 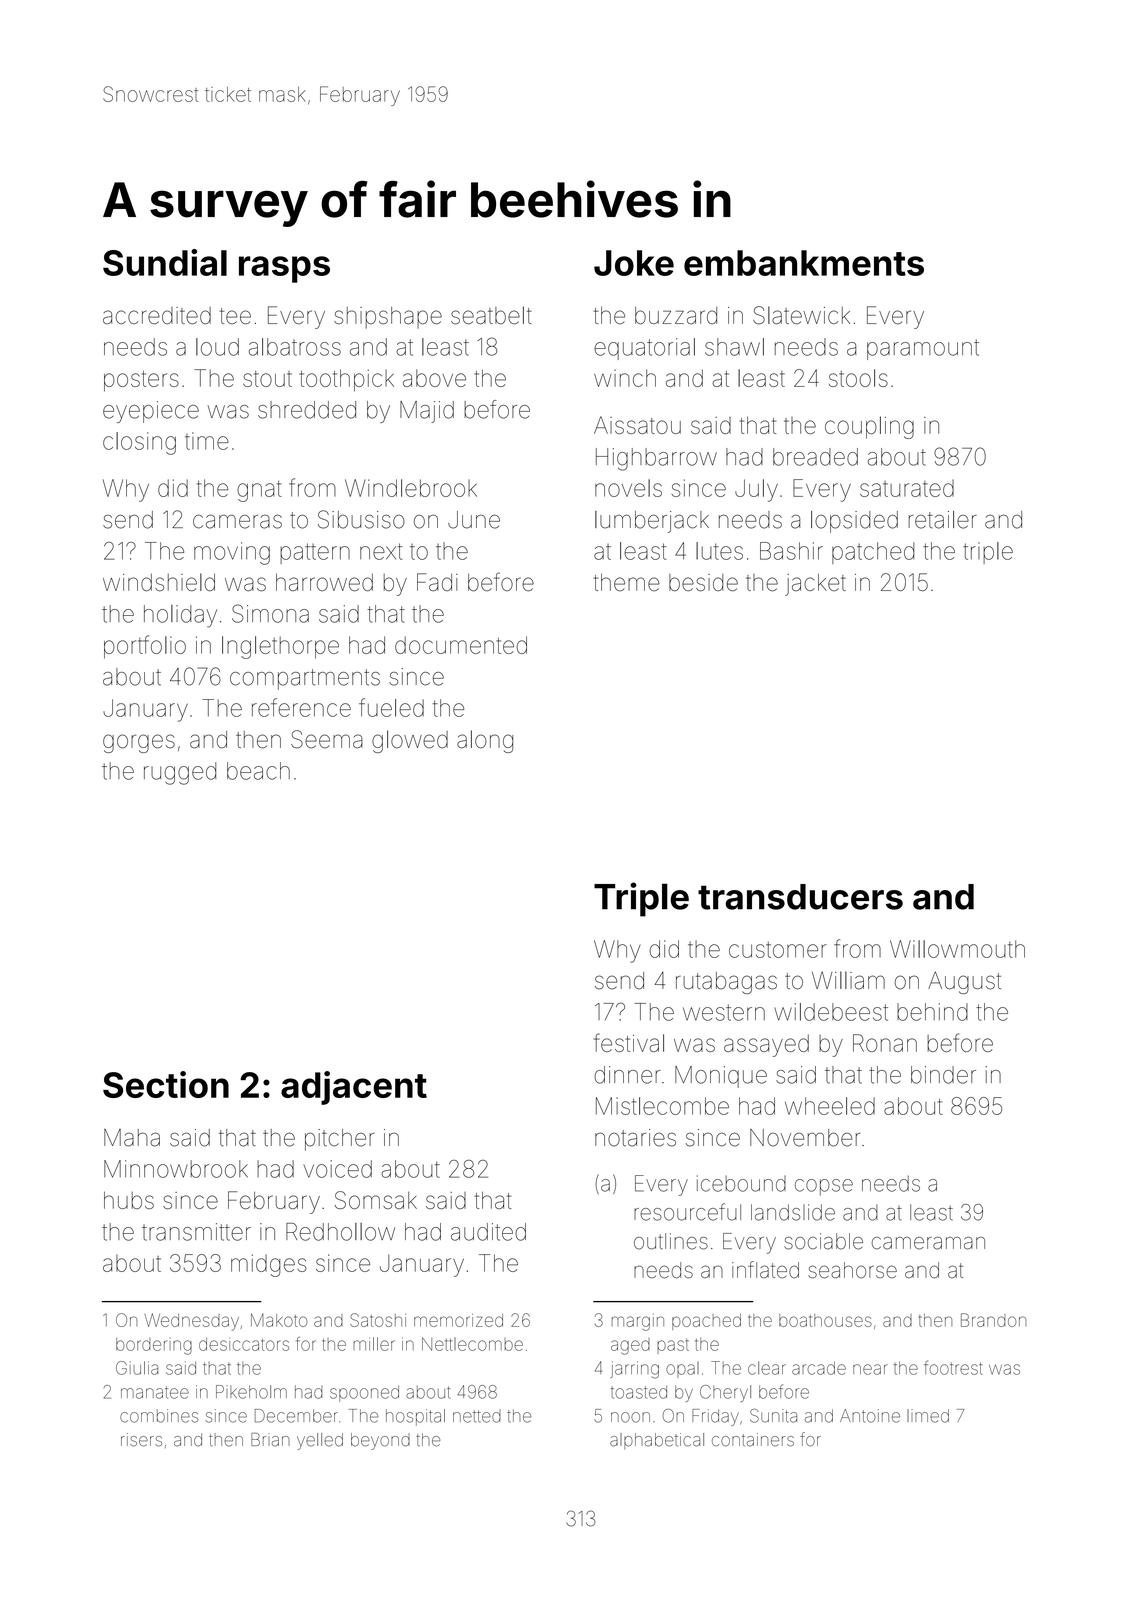 I want to click on embankments, so click(x=804, y=263).
